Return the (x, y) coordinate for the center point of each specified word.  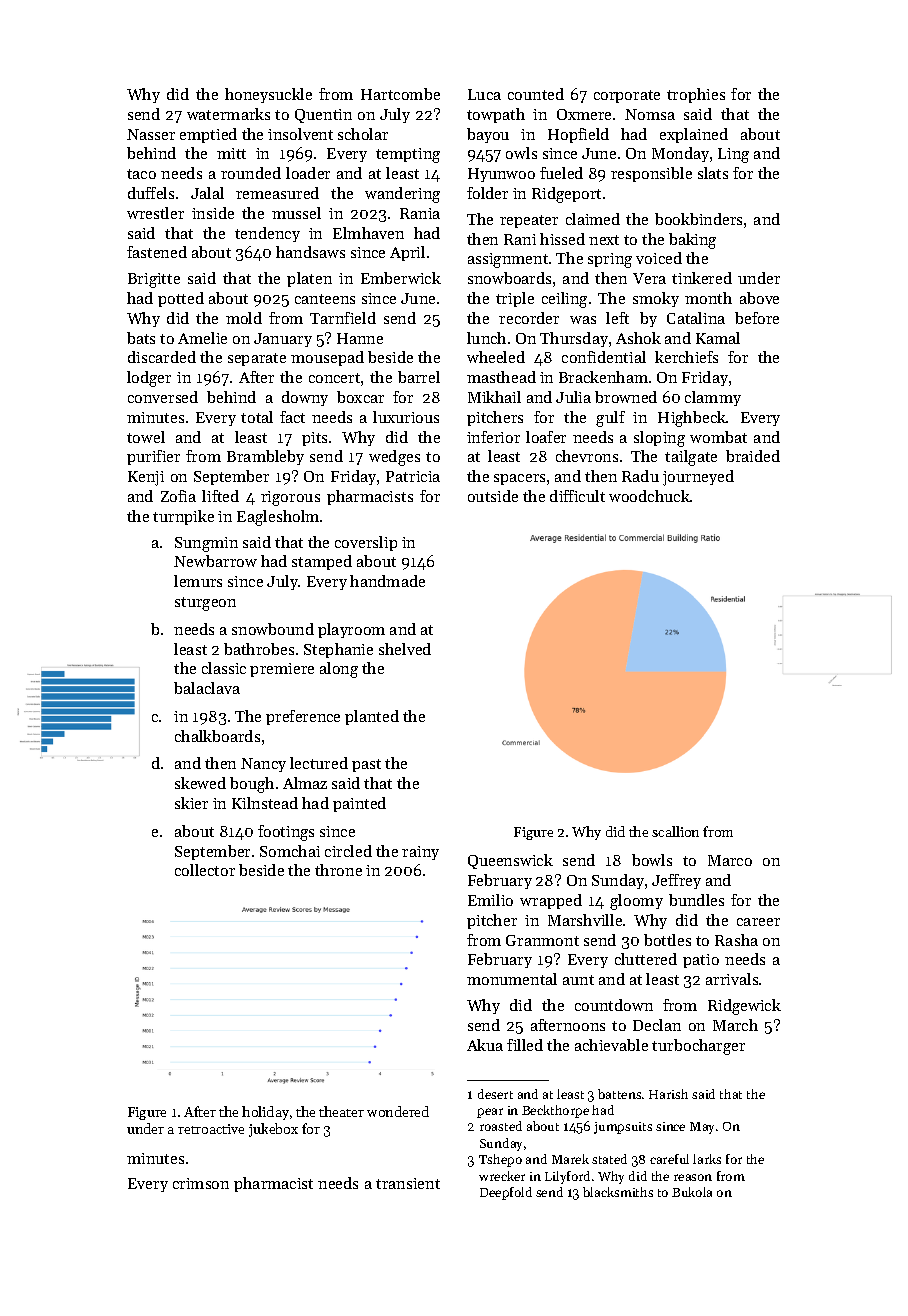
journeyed (698, 478)
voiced (659, 258)
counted (536, 94)
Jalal (207, 193)
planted (372, 717)
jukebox (273, 1130)
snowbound (273, 629)
